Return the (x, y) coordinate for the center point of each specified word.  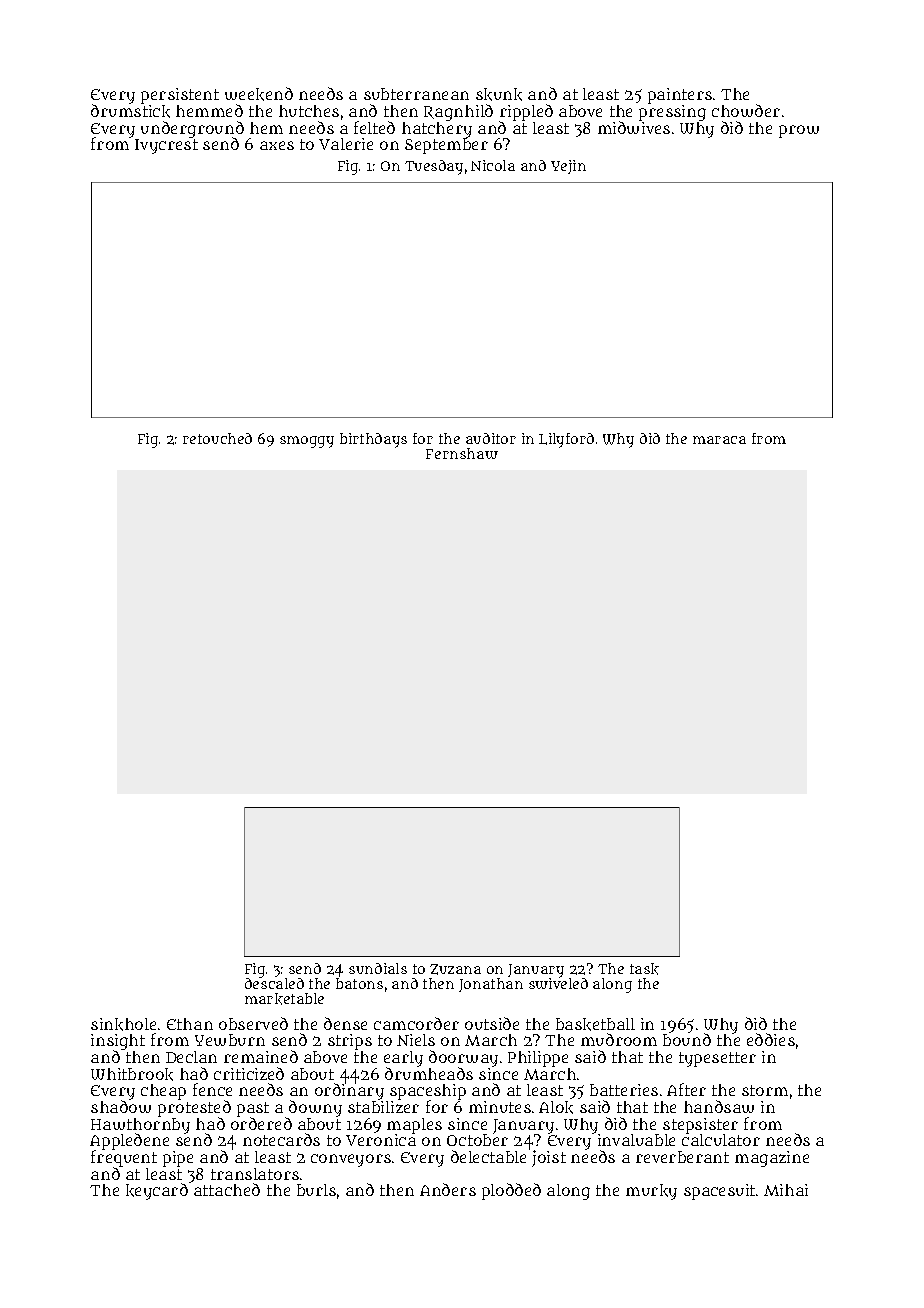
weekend (259, 94)
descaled (274, 983)
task (644, 969)
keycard (157, 1192)
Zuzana (455, 969)
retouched (217, 438)
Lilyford (566, 440)
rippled (526, 113)
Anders (448, 1189)
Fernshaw (462, 453)
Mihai (786, 1190)
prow (799, 131)
